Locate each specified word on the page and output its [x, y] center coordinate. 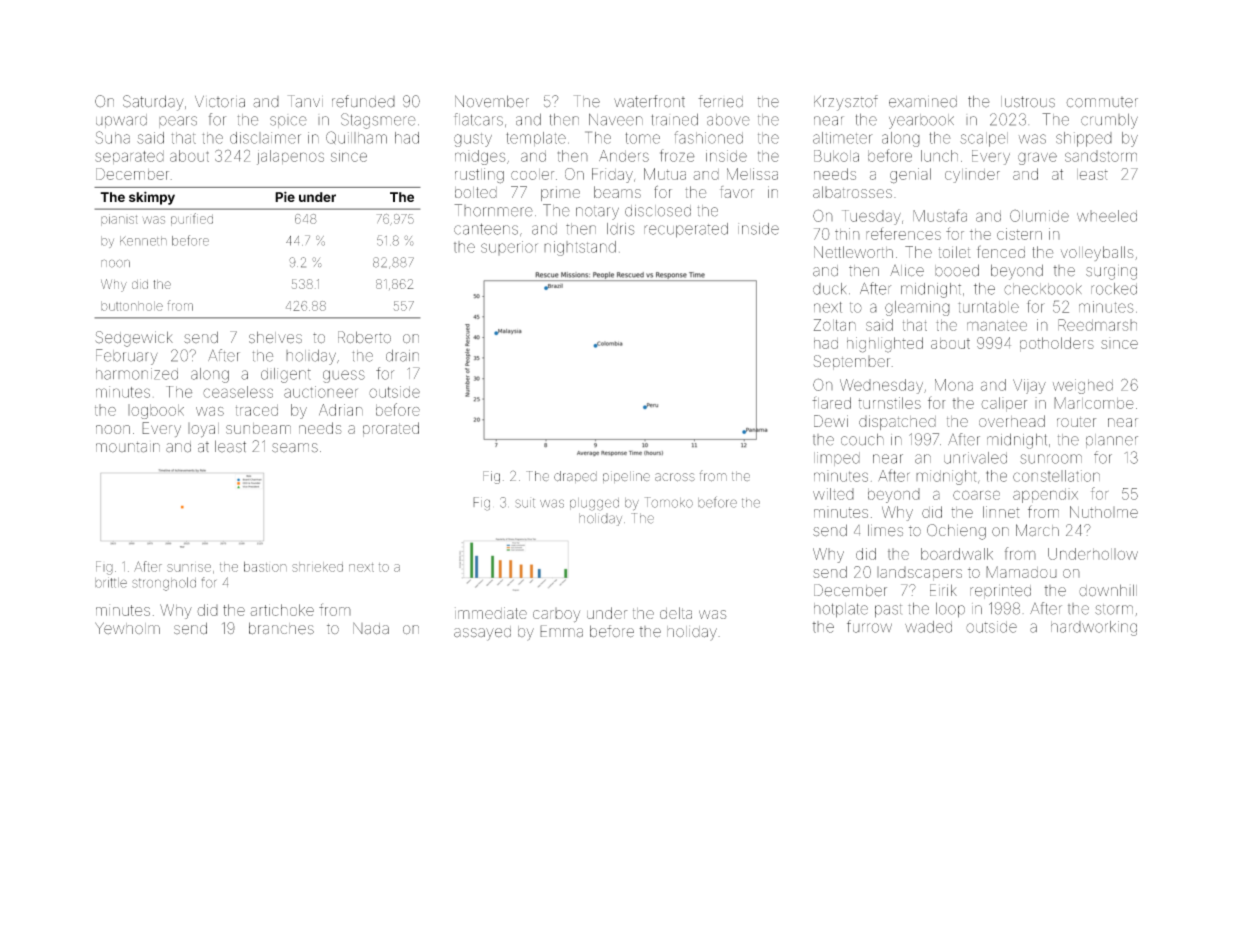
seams [295, 448]
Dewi [831, 421]
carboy [556, 615]
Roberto [364, 337]
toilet [955, 252]
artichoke [282, 610]
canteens [486, 229]
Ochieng [956, 532]
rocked [1114, 289]
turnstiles [889, 403]
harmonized [137, 374]
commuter [1102, 102]
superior [509, 248]
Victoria [220, 102]
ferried [720, 101]
